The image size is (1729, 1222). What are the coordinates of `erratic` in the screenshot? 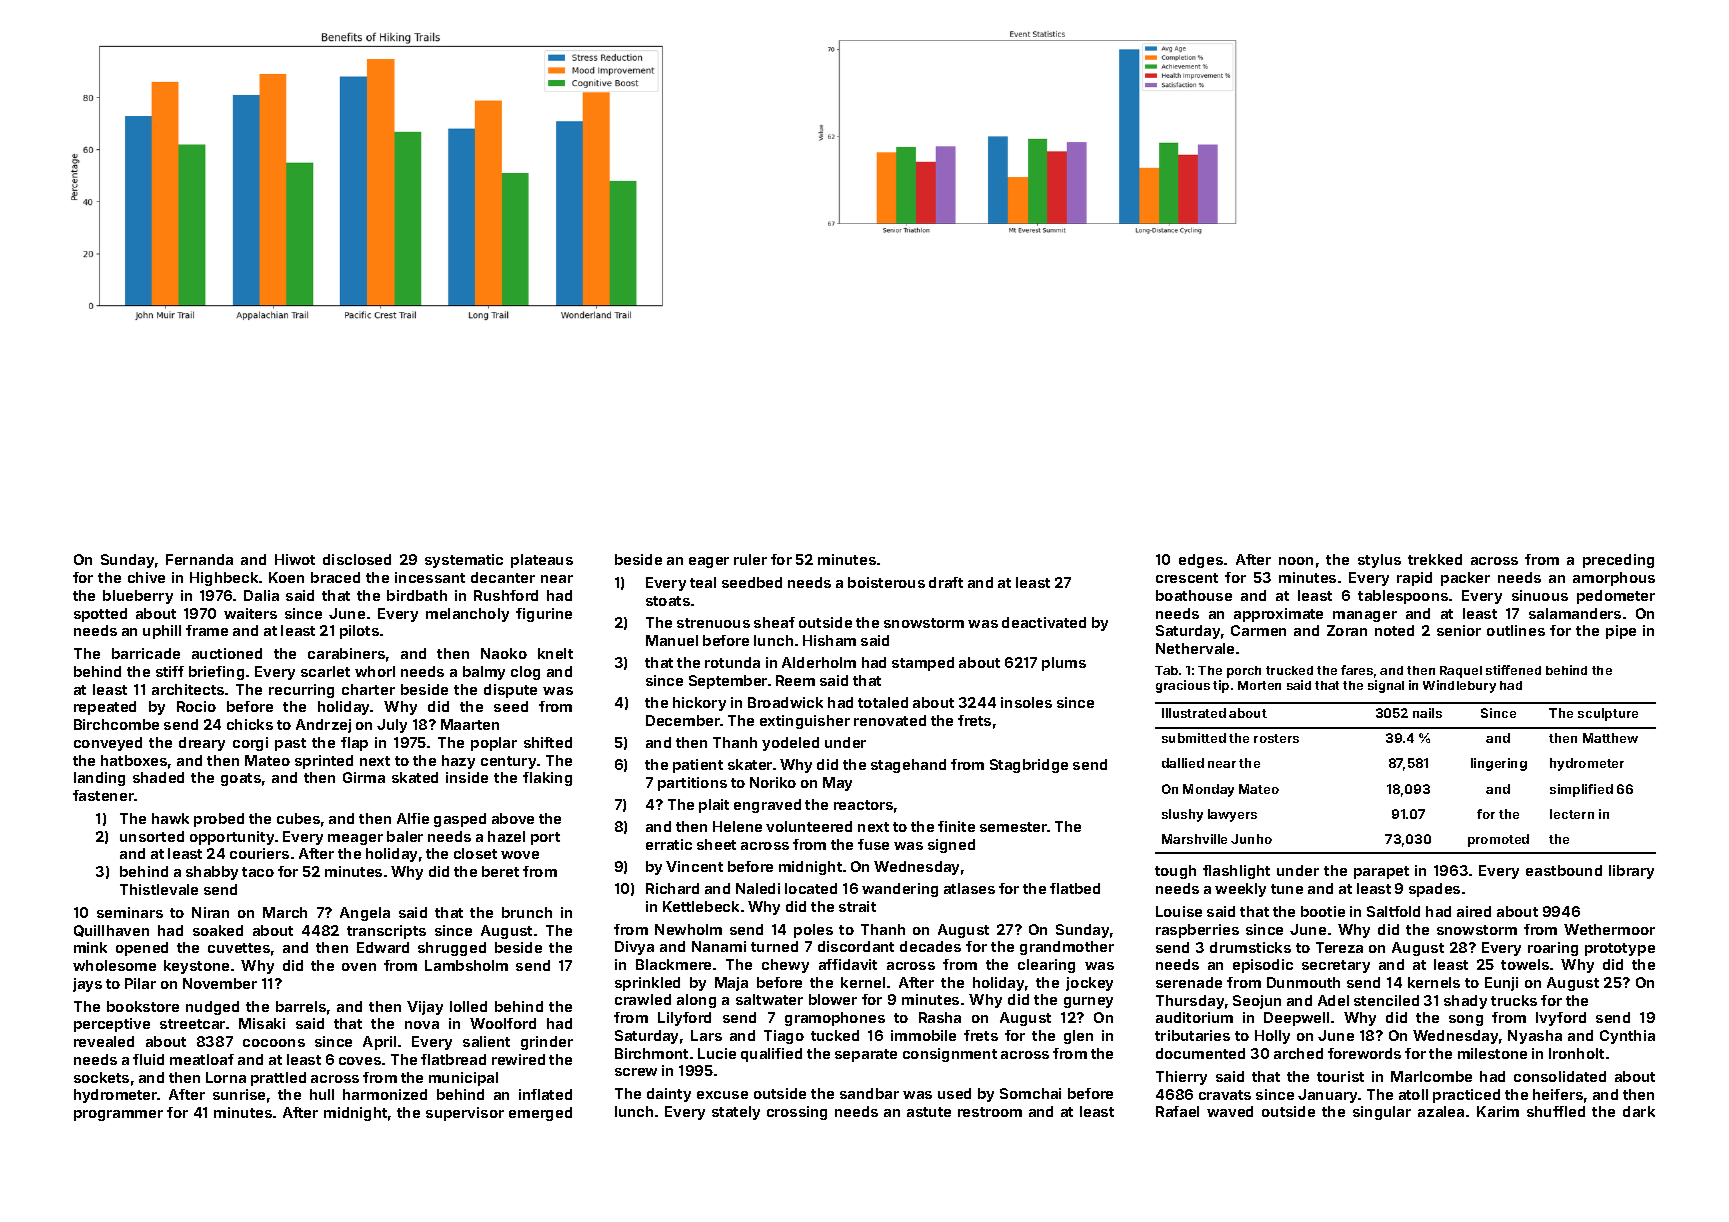 It's located at (669, 844).
